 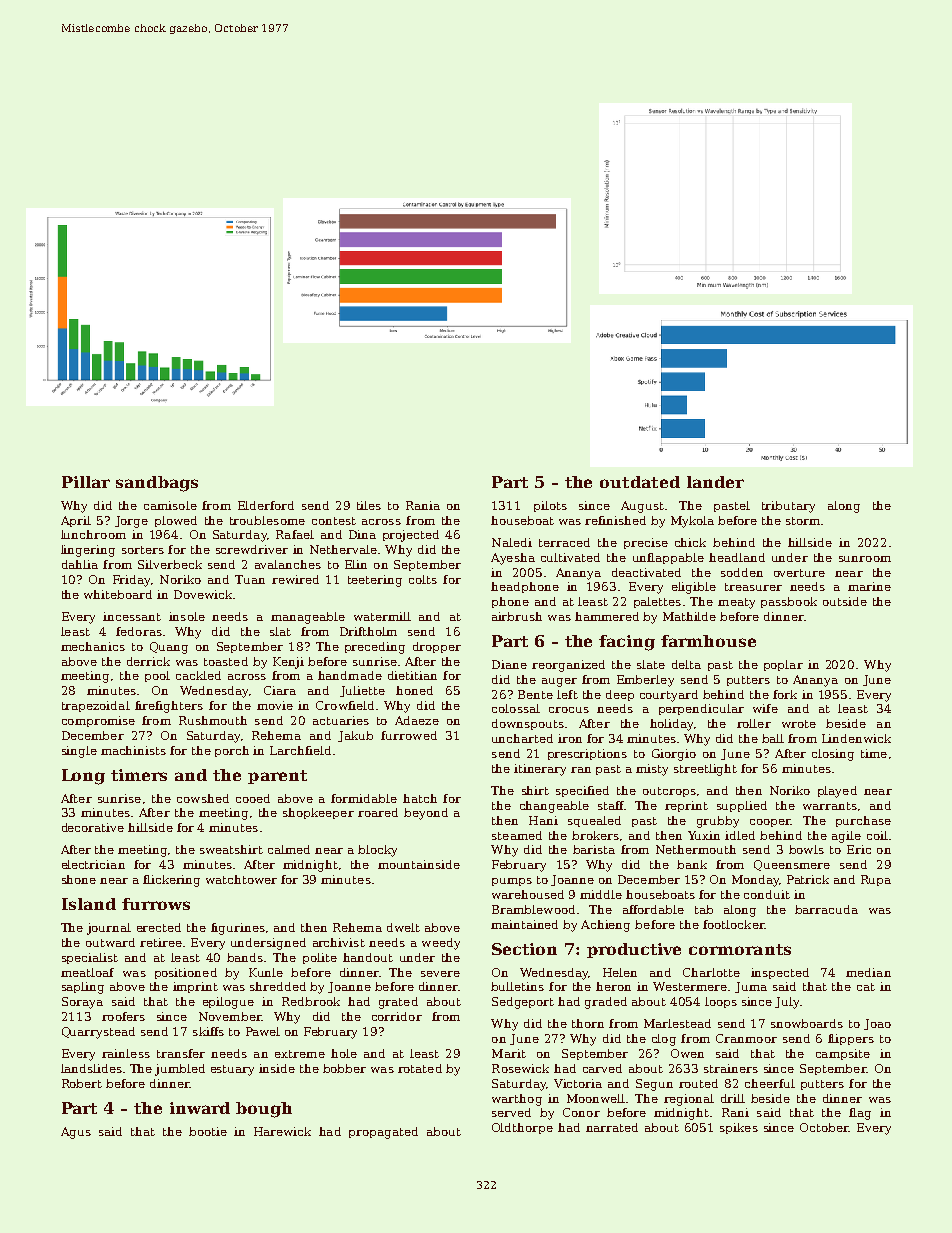 I want to click on fedoras, so click(x=139, y=631).
